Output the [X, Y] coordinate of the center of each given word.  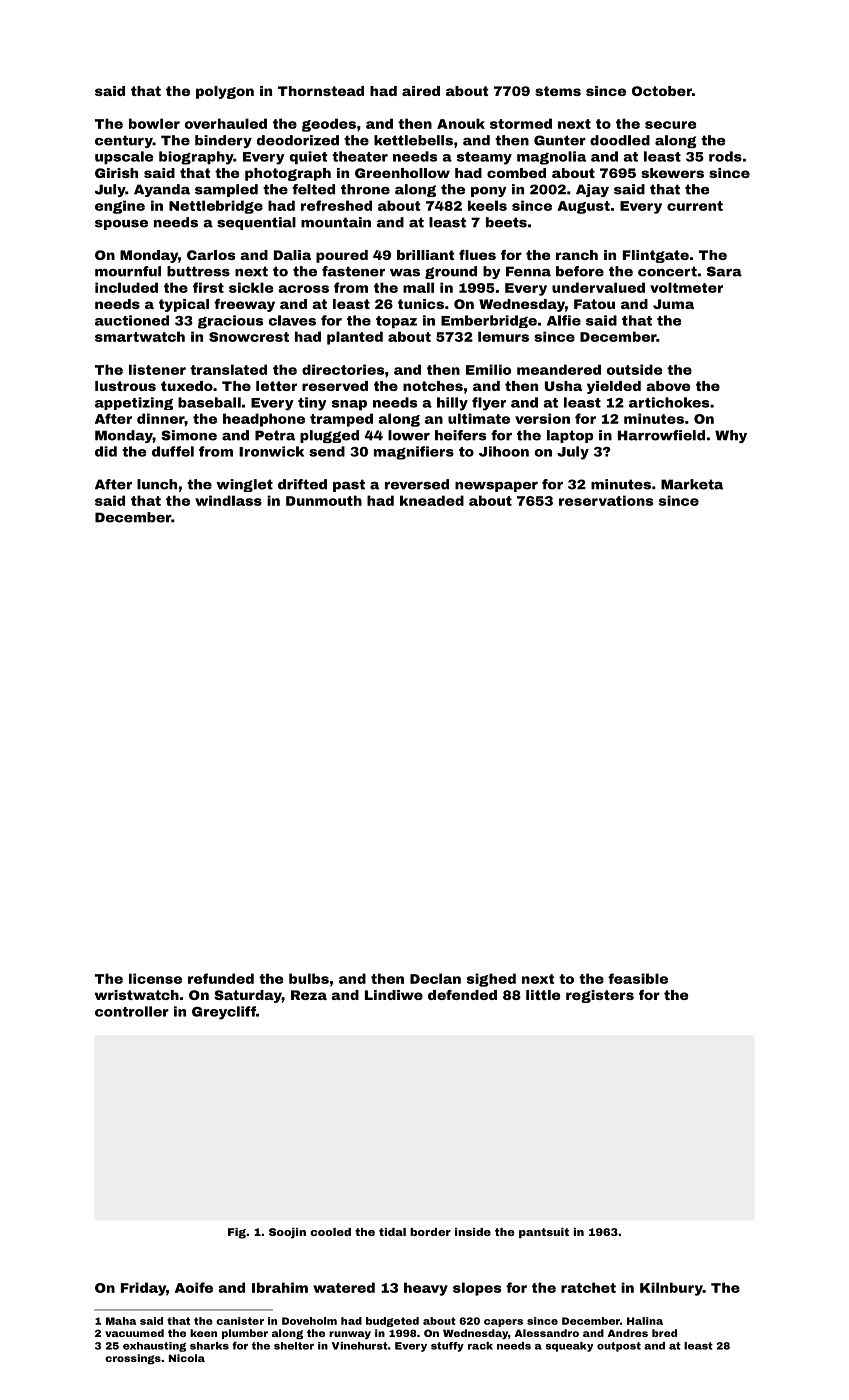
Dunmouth [324, 500]
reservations [606, 500]
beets [506, 222]
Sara [724, 271]
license [155, 978]
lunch [157, 484]
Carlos [211, 255]
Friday [143, 1289]
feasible [638, 978]
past [349, 485]
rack [480, 1346]
